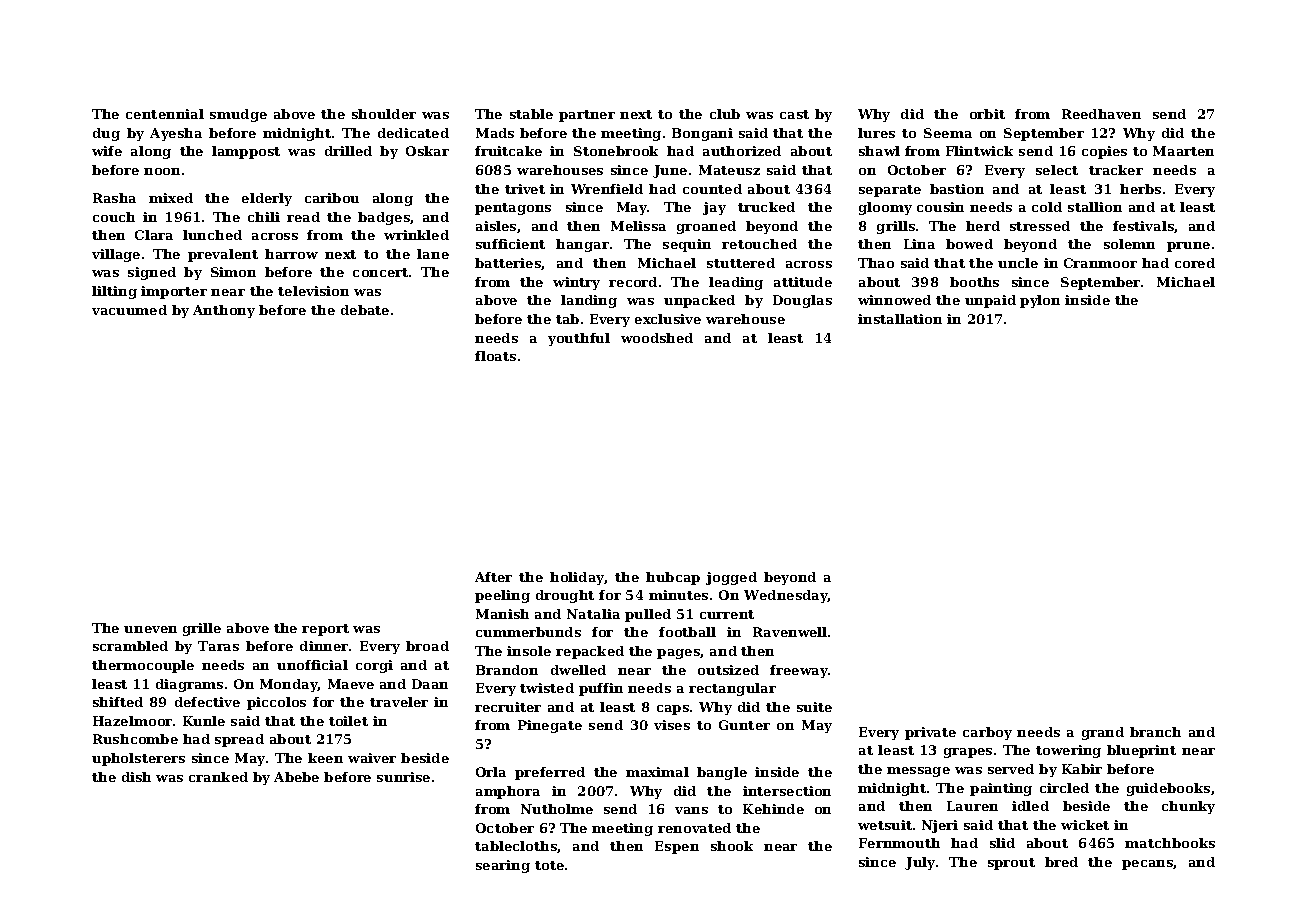 The image size is (1308, 924). Describe the element at coordinates (218, 777) in the image. I see `cranked` at that location.
